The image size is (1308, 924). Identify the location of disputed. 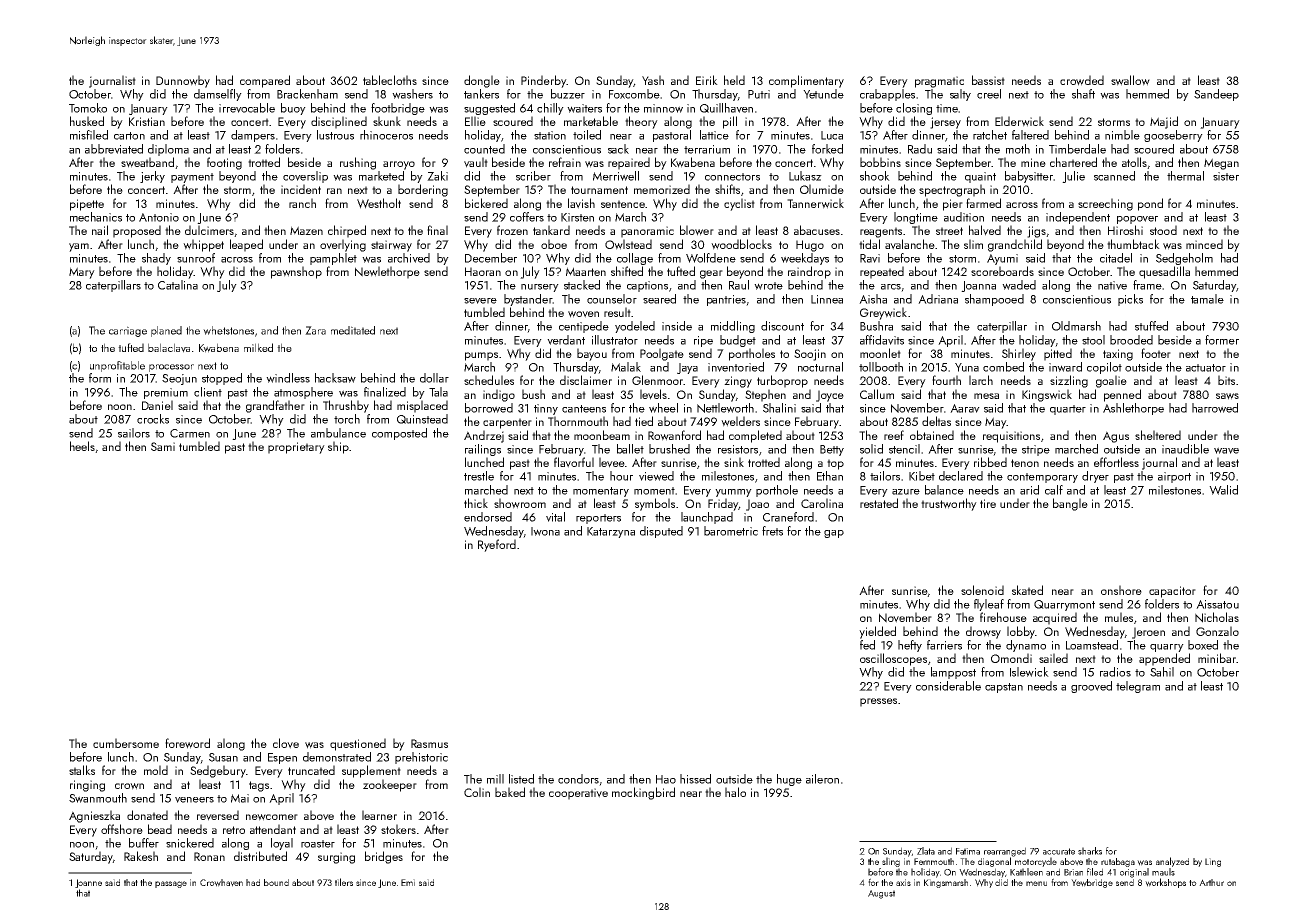
(661, 532).
